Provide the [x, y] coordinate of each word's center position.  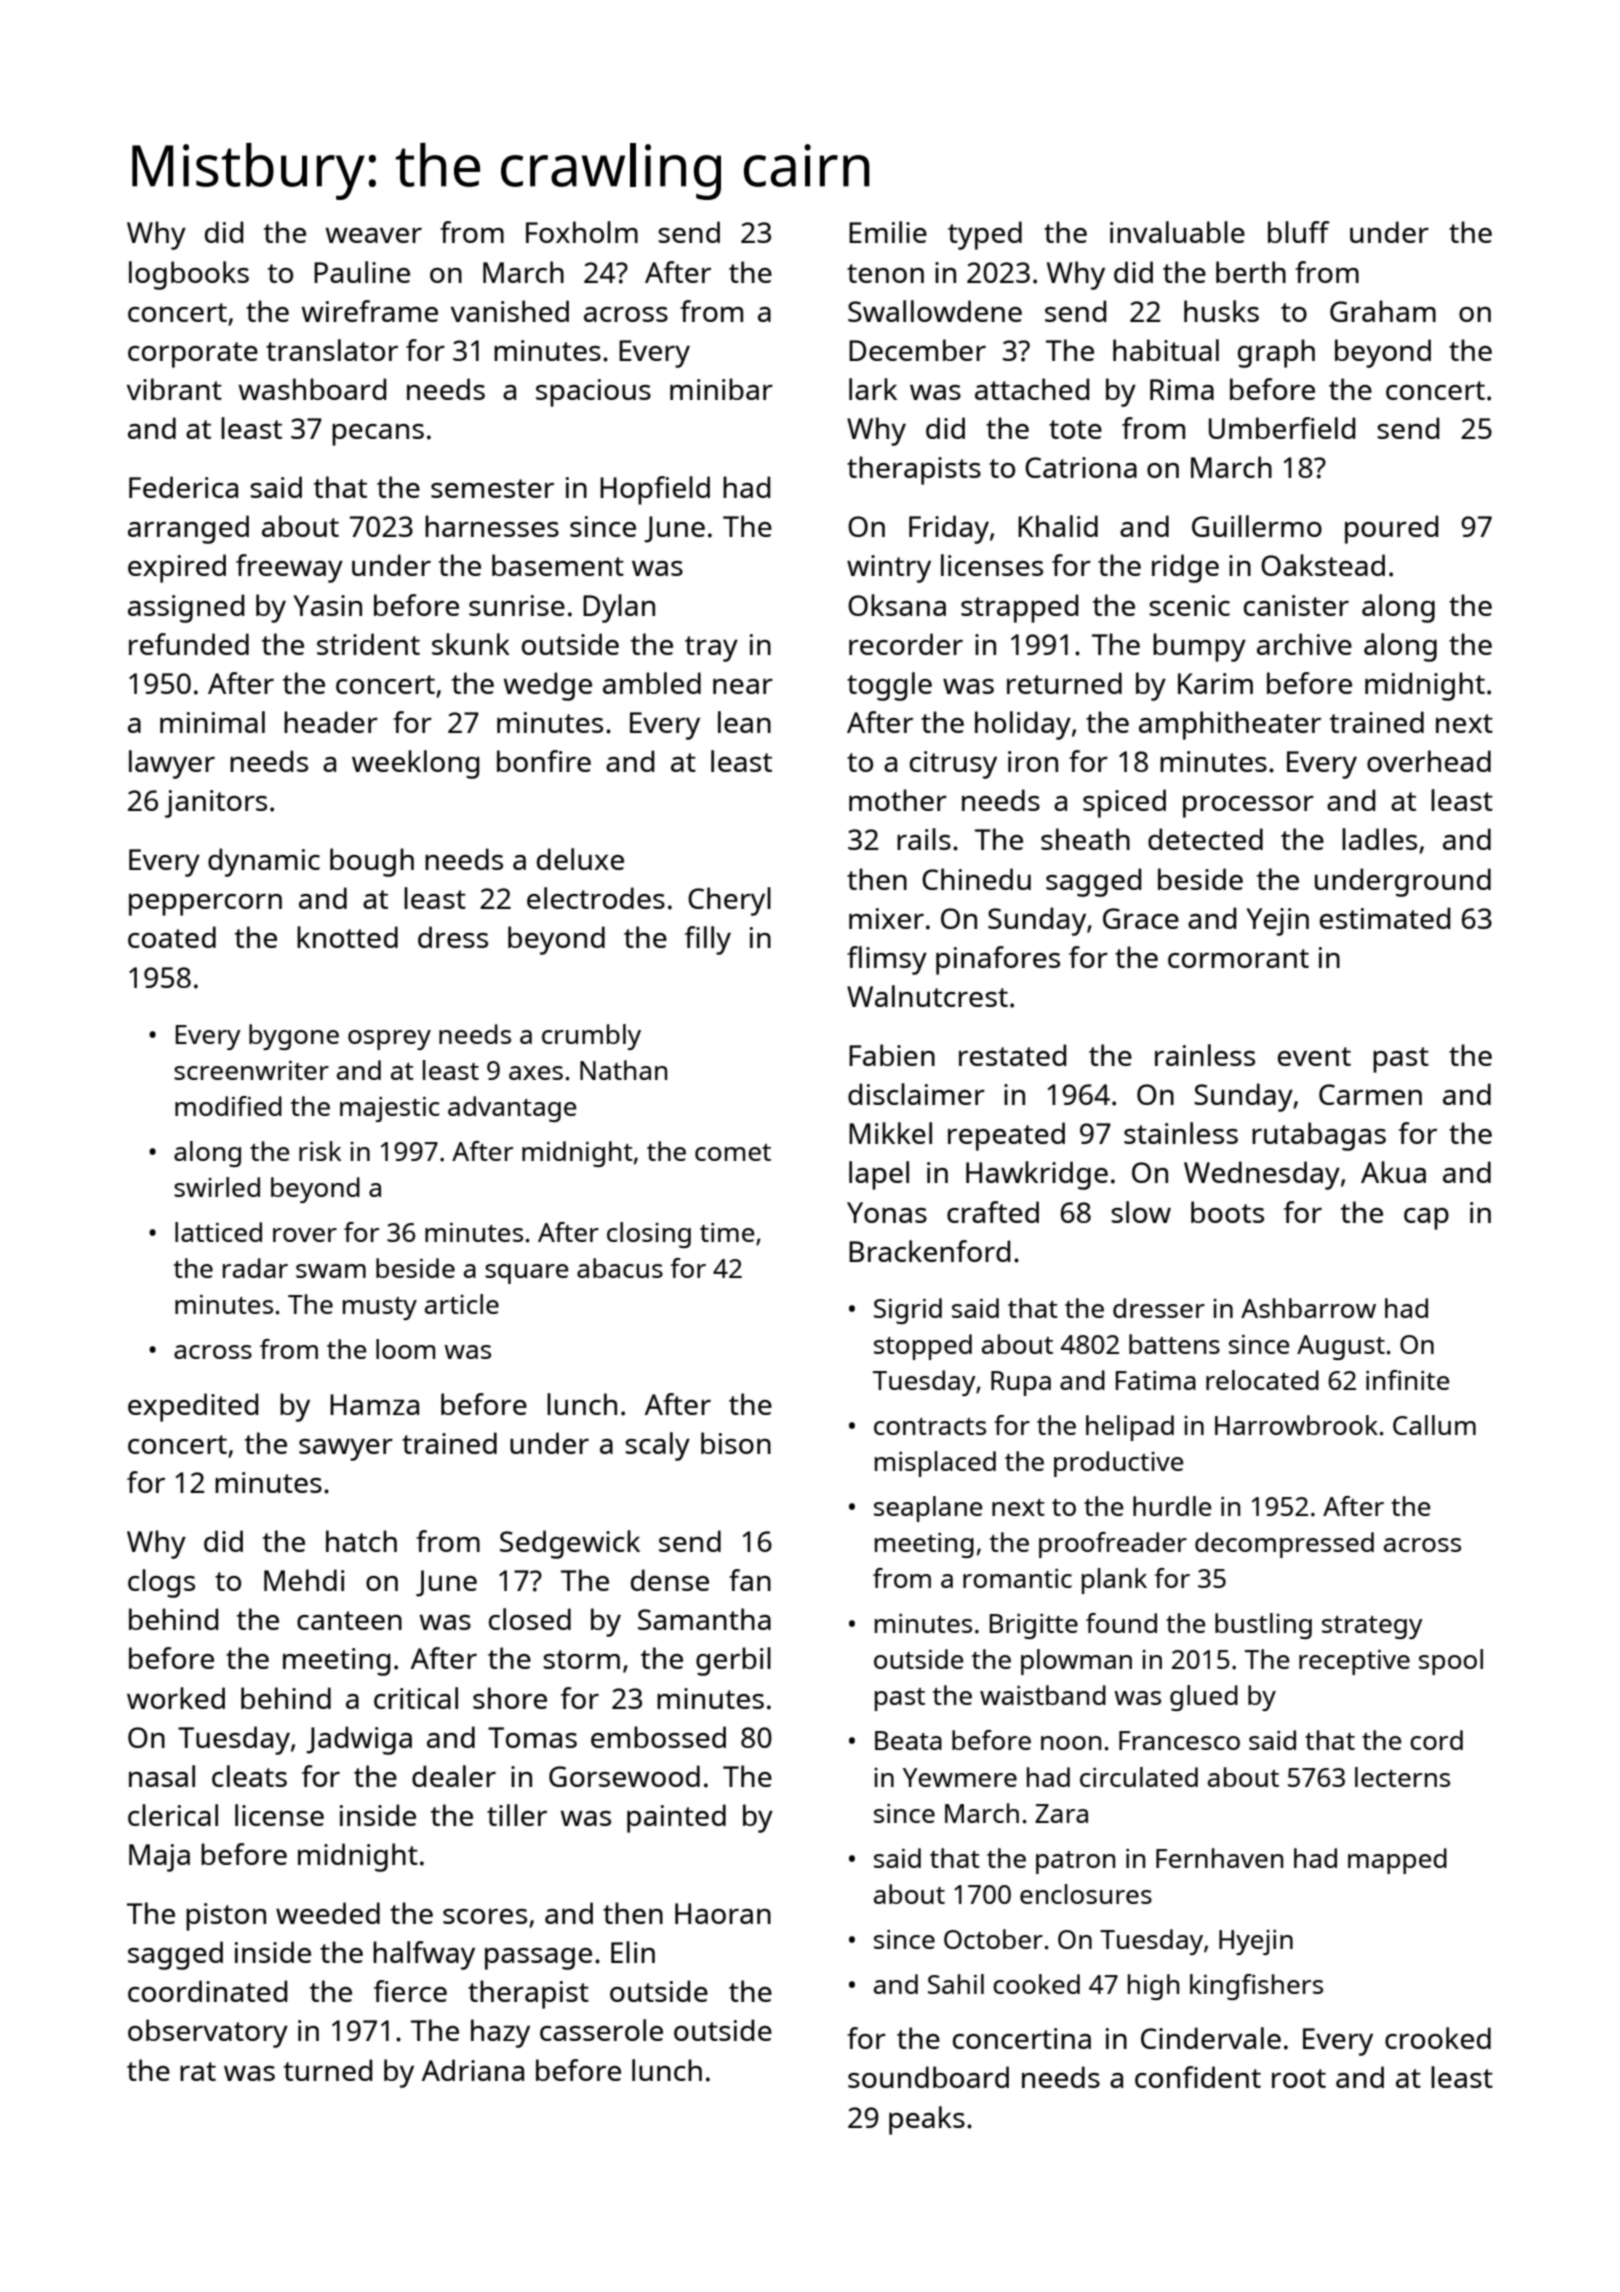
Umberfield [1282, 428]
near [743, 686]
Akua [1393, 1172]
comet [733, 1152]
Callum [1434, 1425]
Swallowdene [935, 311]
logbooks [189, 275]
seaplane [928, 1509]
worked [176, 1698]
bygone [294, 1037]
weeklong [415, 764]
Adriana [473, 2070]
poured [1391, 529]
